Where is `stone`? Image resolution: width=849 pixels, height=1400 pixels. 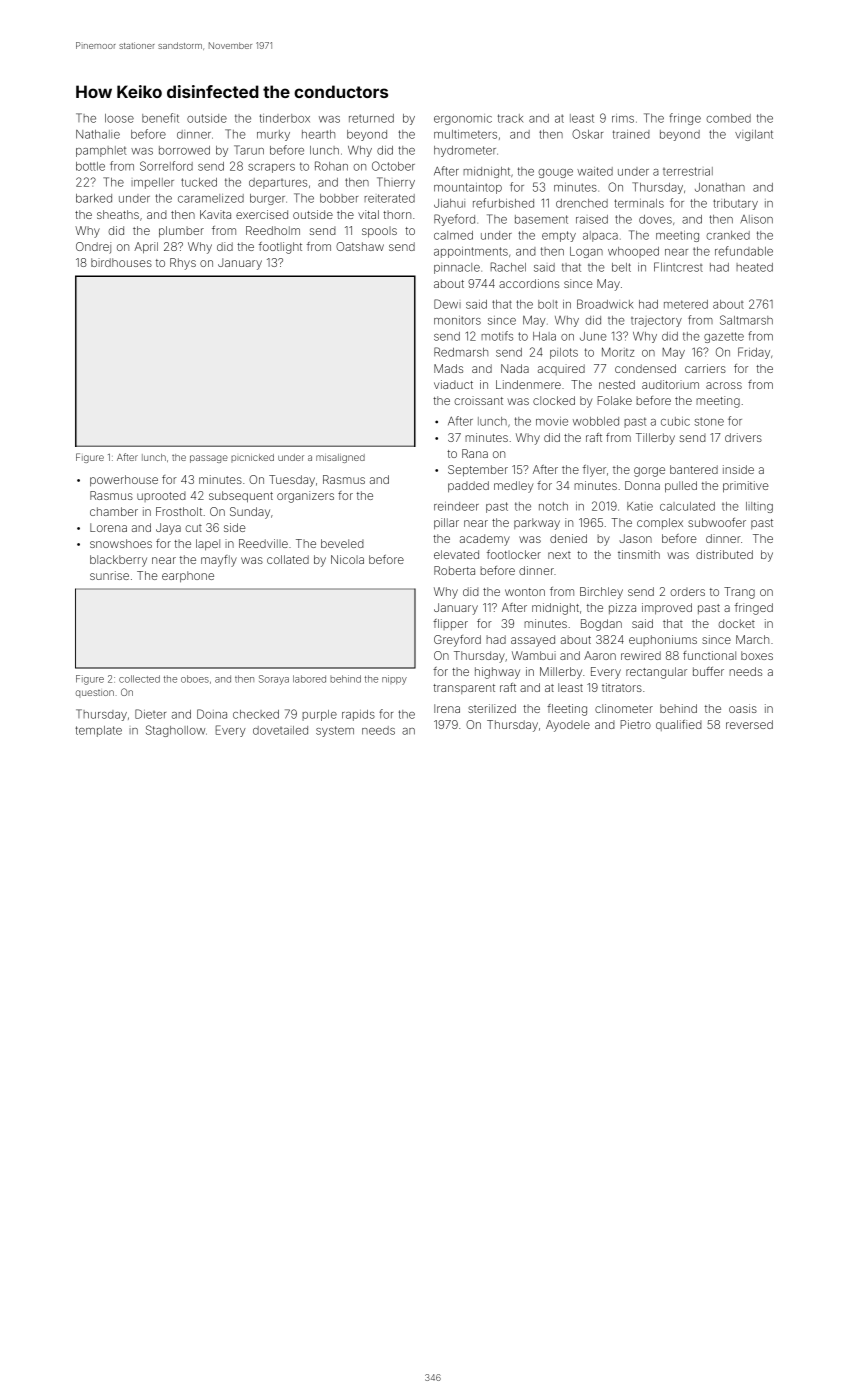 stone is located at coordinates (709, 421).
